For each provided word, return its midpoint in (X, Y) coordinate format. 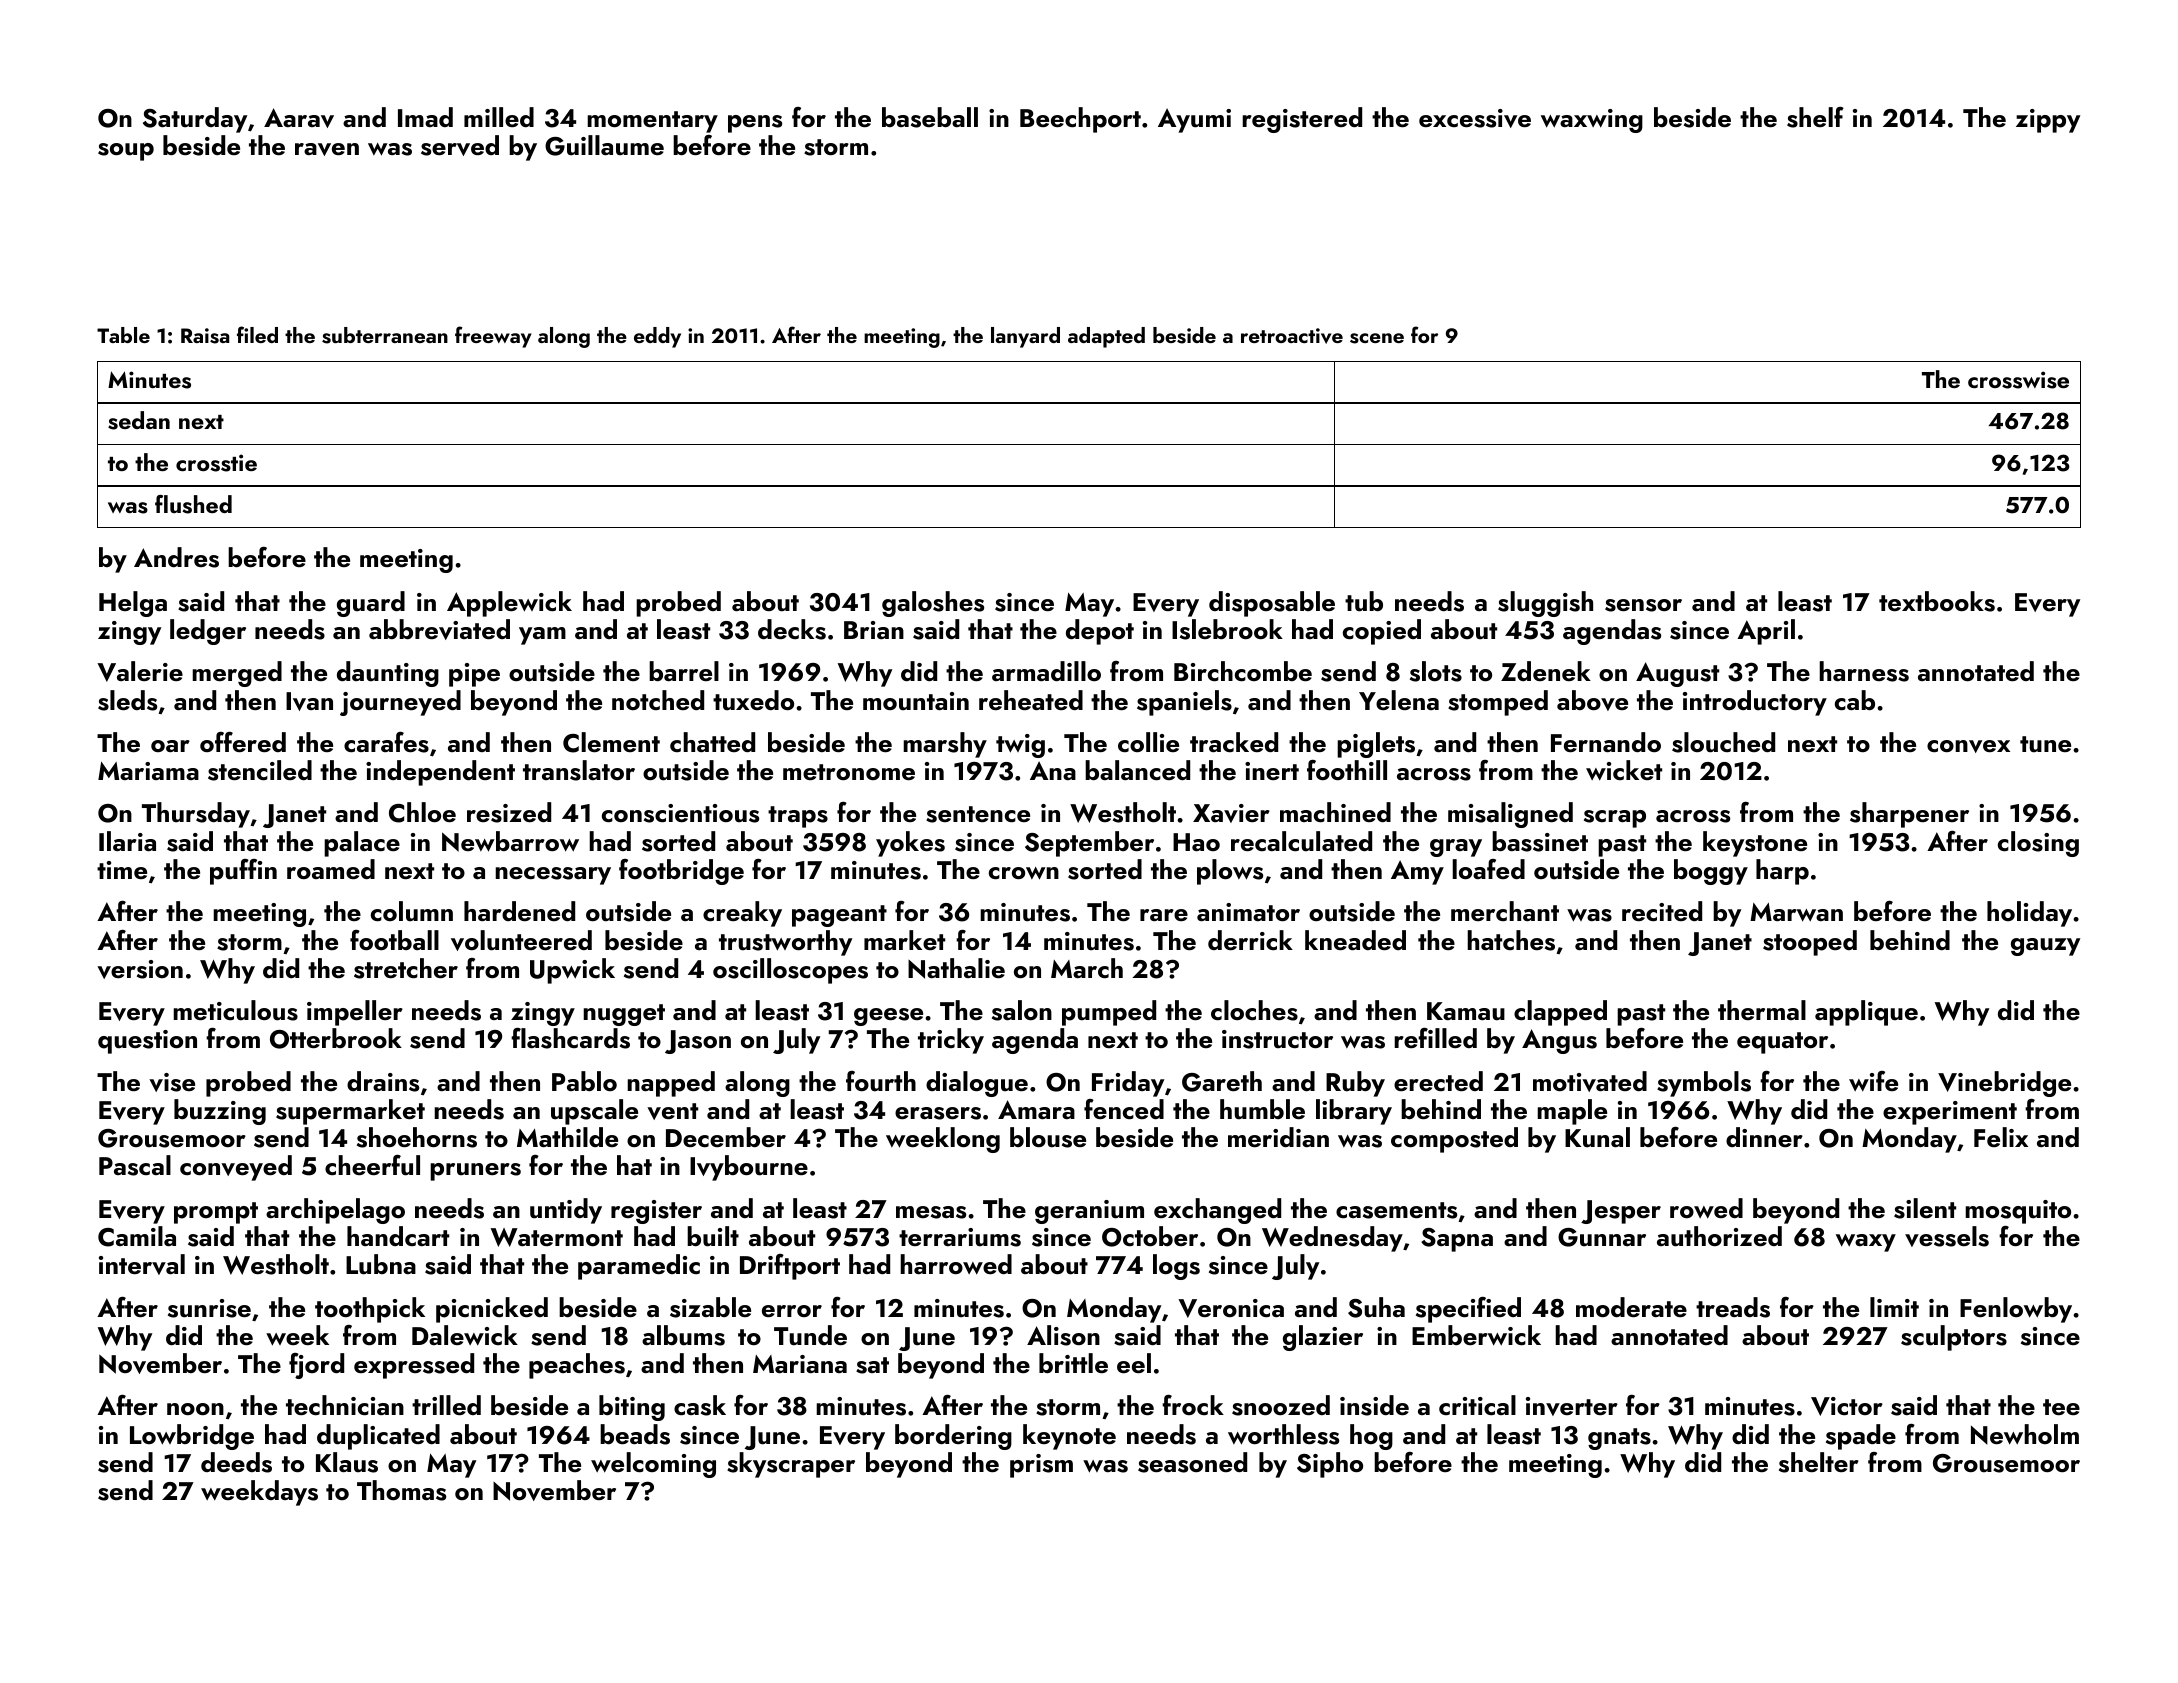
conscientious (680, 813)
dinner (1764, 1137)
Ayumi (1194, 120)
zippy (2048, 121)
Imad (425, 117)
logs (1176, 1267)
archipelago (335, 1211)
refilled (1435, 1038)
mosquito (2018, 1212)
